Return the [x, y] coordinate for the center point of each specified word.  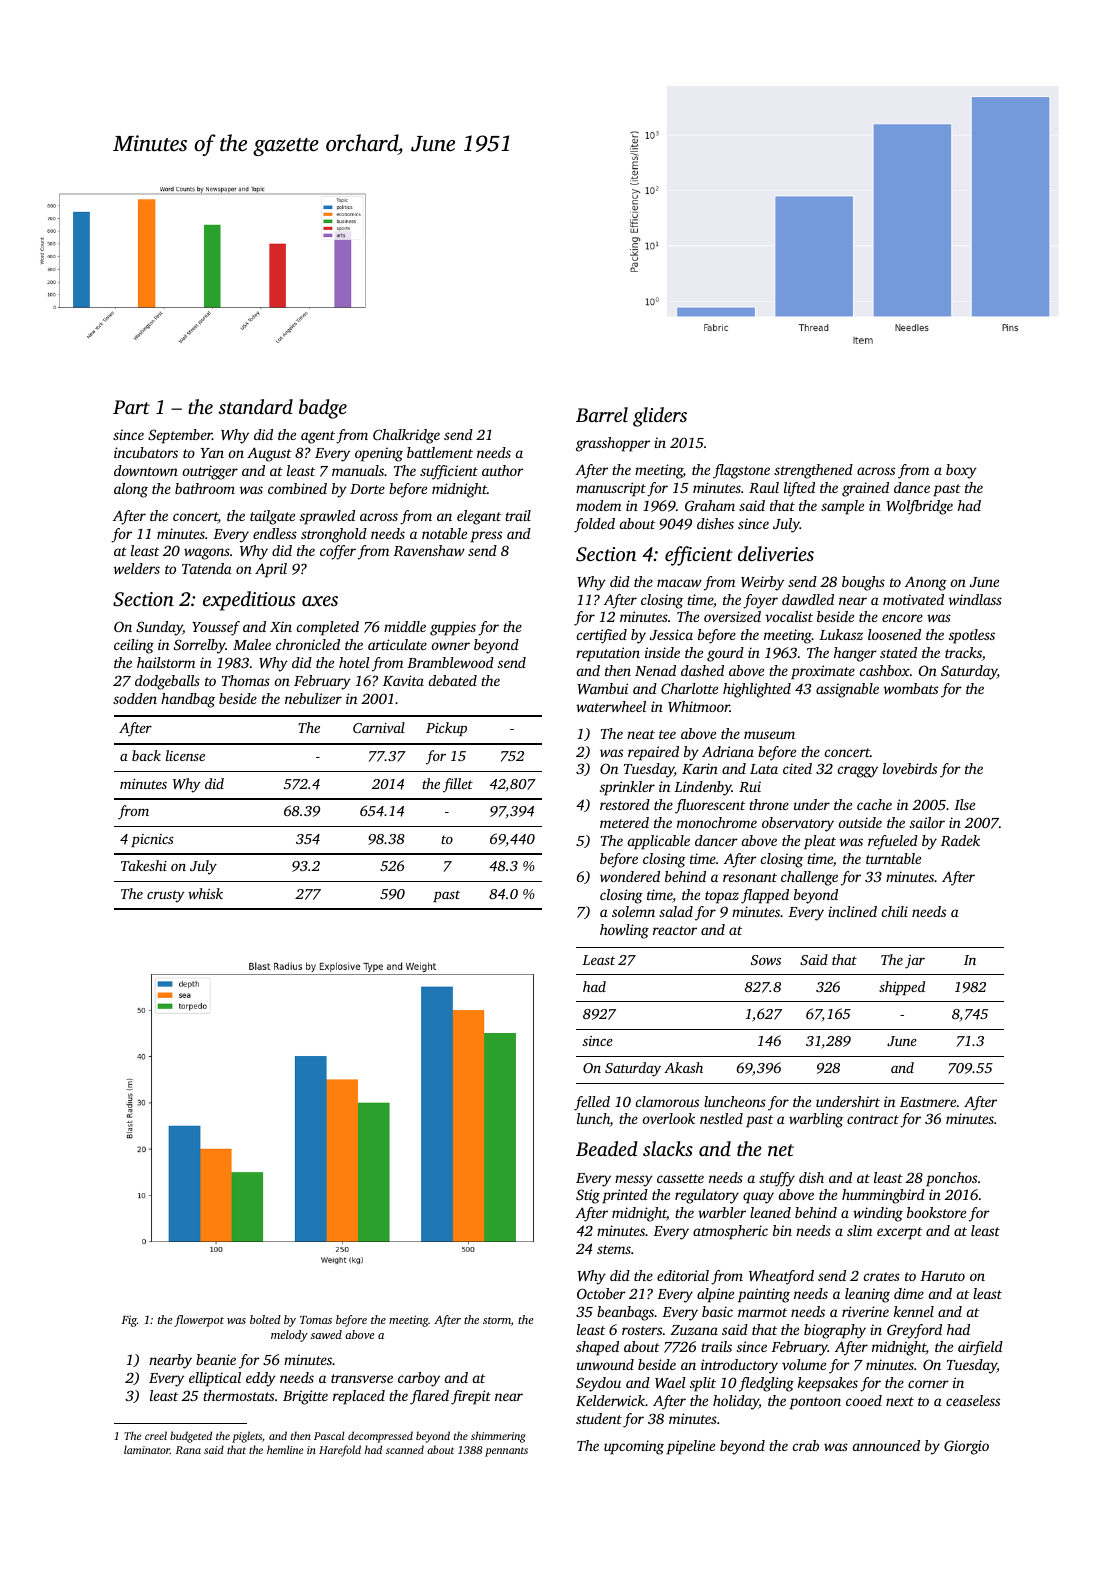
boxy [961, 471]
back [146, 755]
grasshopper [613, 444]
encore [902, 618]
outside [860, 822]
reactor [675, 930]
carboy [419, 1379]
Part [131, 407]
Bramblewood [450, 662]
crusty [166, 896]
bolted [265, 1319]
